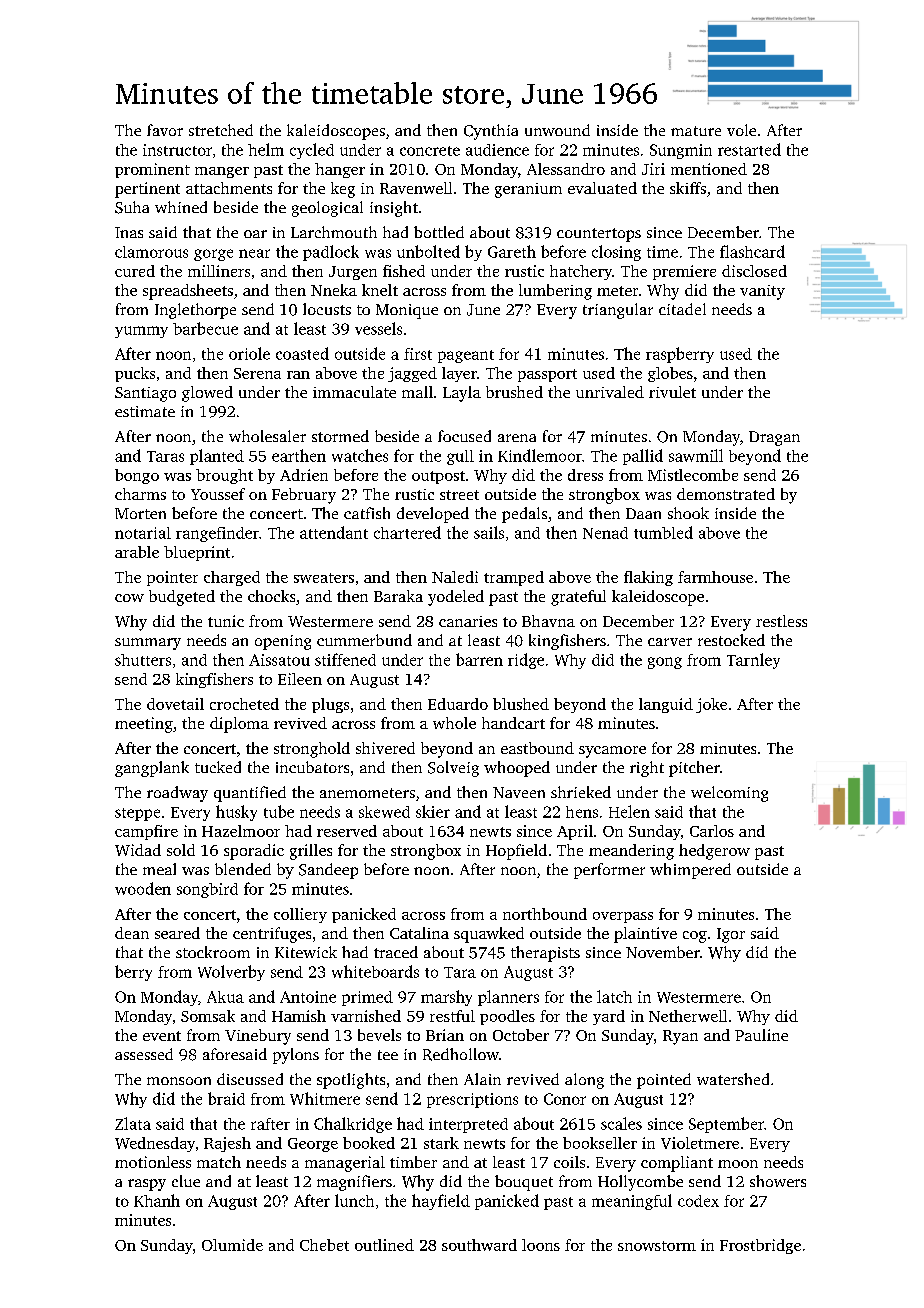  I want to click on plaintive, so click(645, 935).
